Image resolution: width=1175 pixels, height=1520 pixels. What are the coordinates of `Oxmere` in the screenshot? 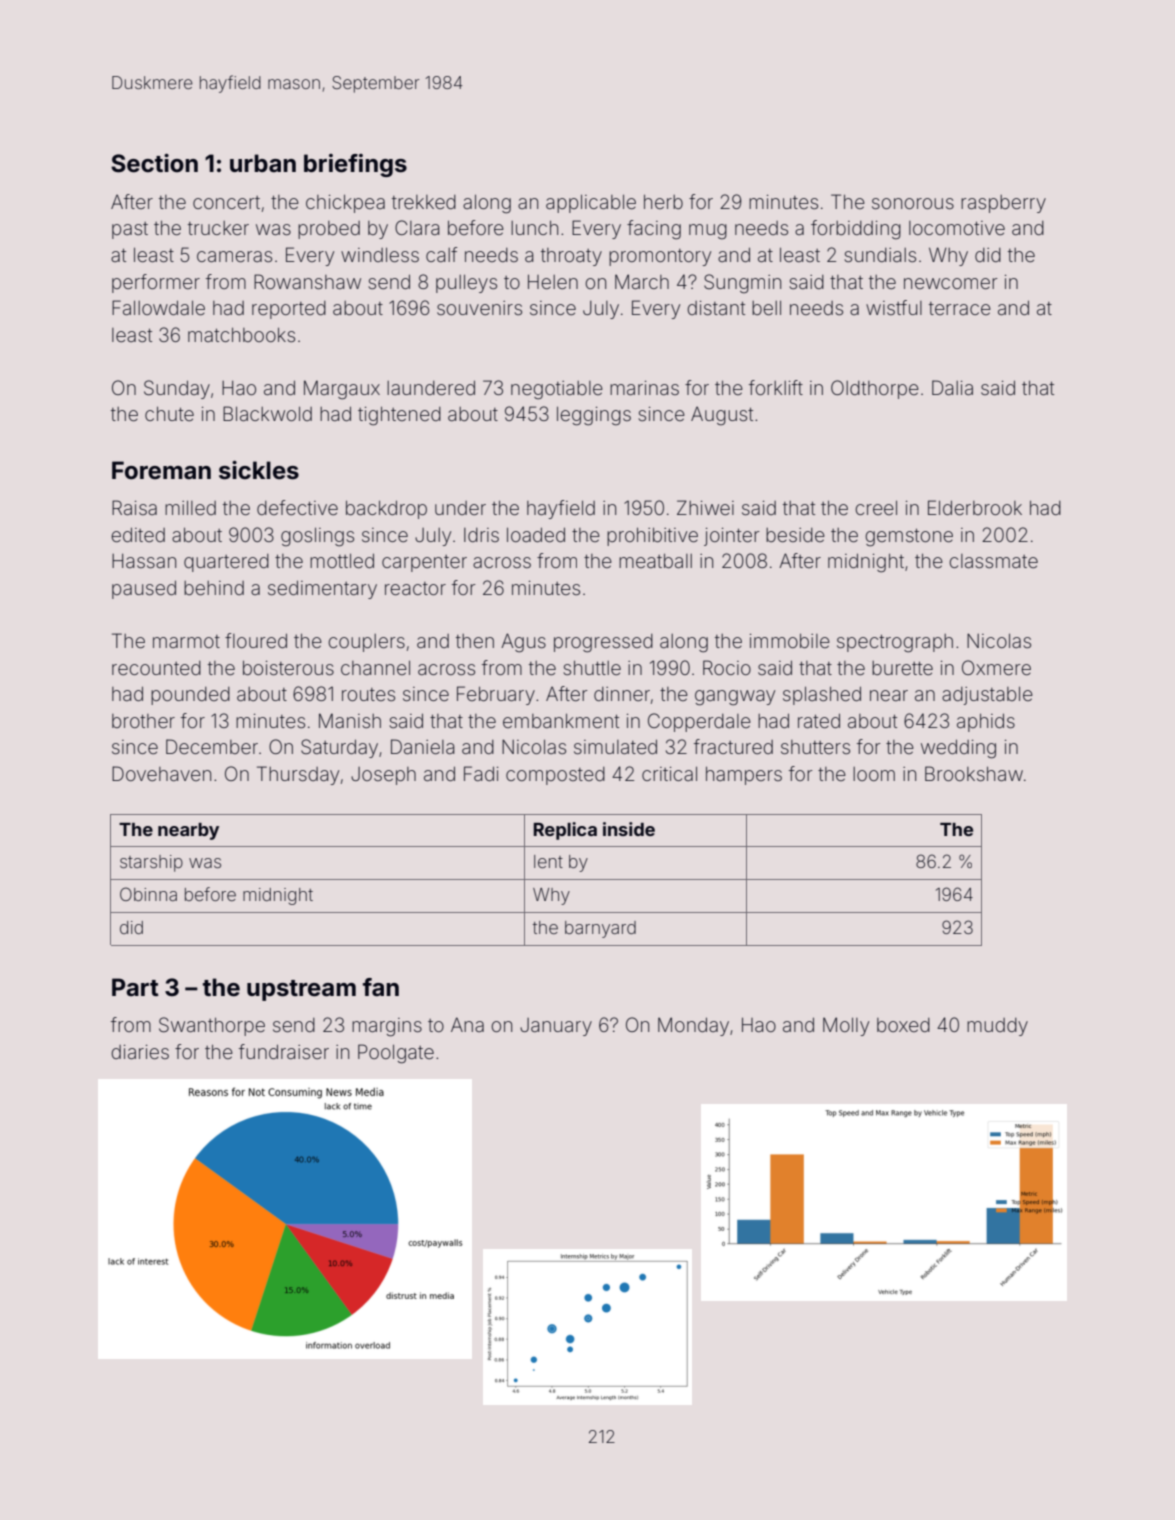 It's located at (996, 667).
